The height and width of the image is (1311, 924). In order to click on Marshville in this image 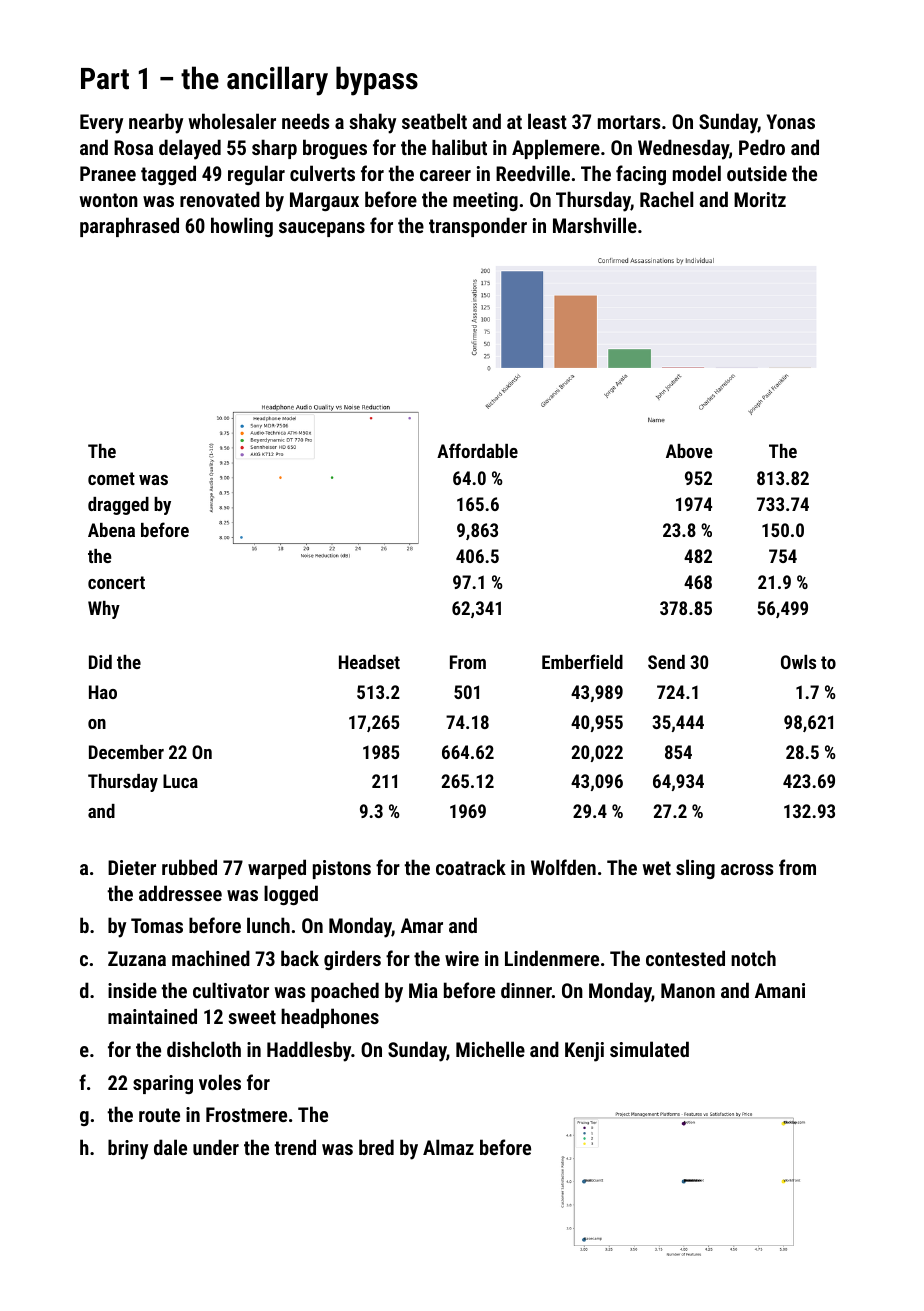, I will do `click(595, 225)`.
